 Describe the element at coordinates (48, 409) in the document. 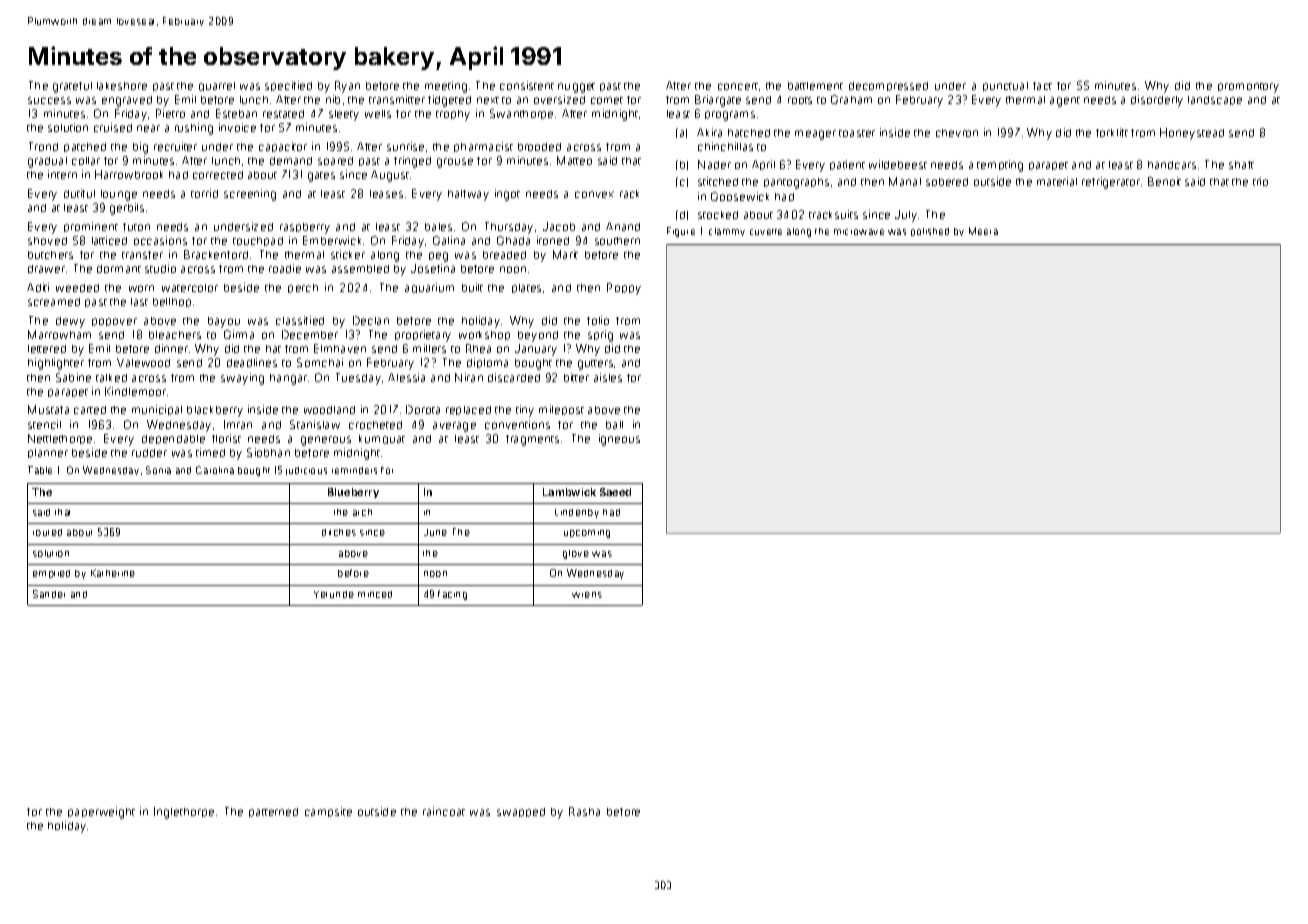

I see `Mustafa` at that location.
